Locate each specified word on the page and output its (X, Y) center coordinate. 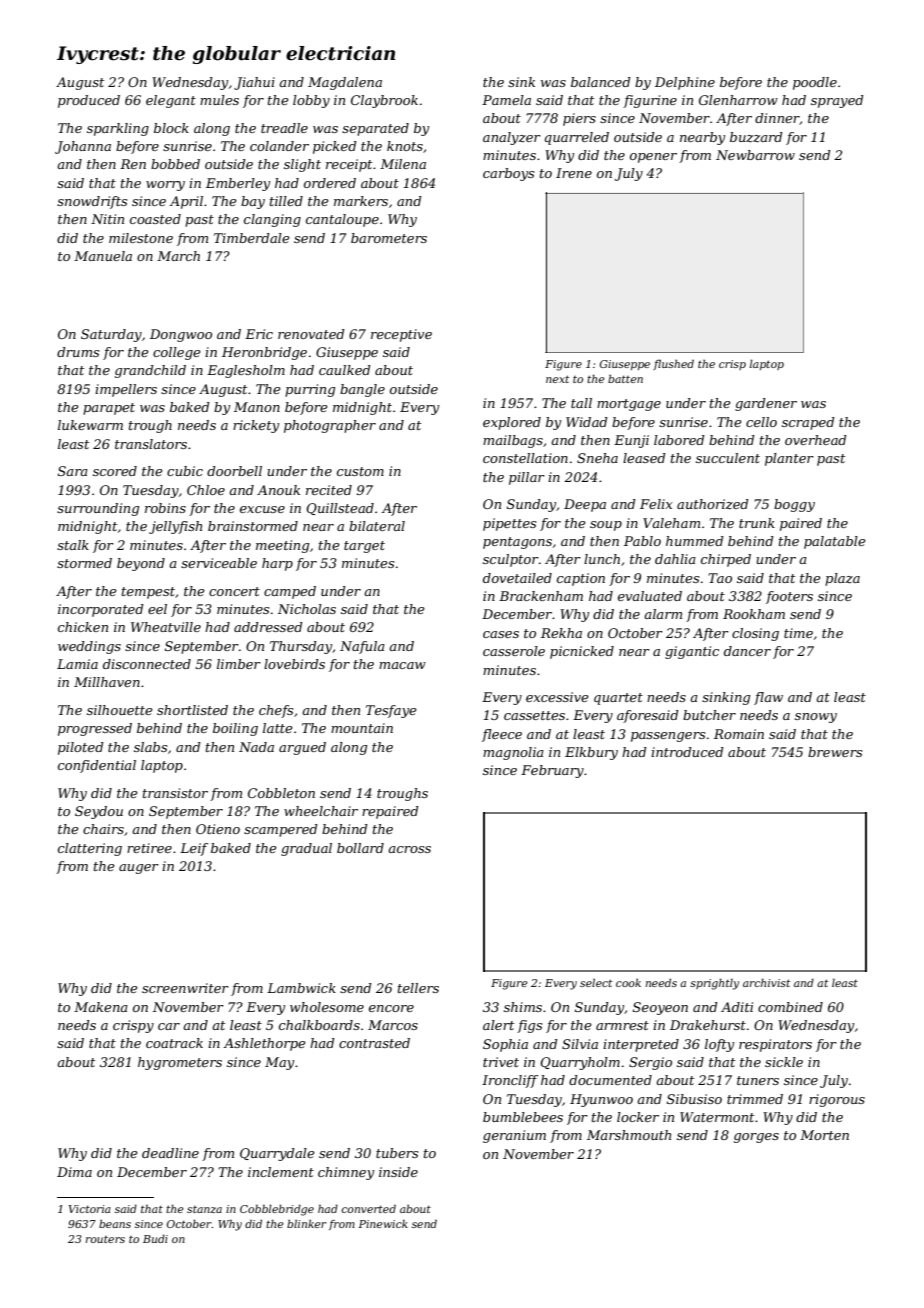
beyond (141, 564)
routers (105, 1239)
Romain (739, 734)
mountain (362, 728)
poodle (815, 83)
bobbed (175, 164)
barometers (389, 238)
